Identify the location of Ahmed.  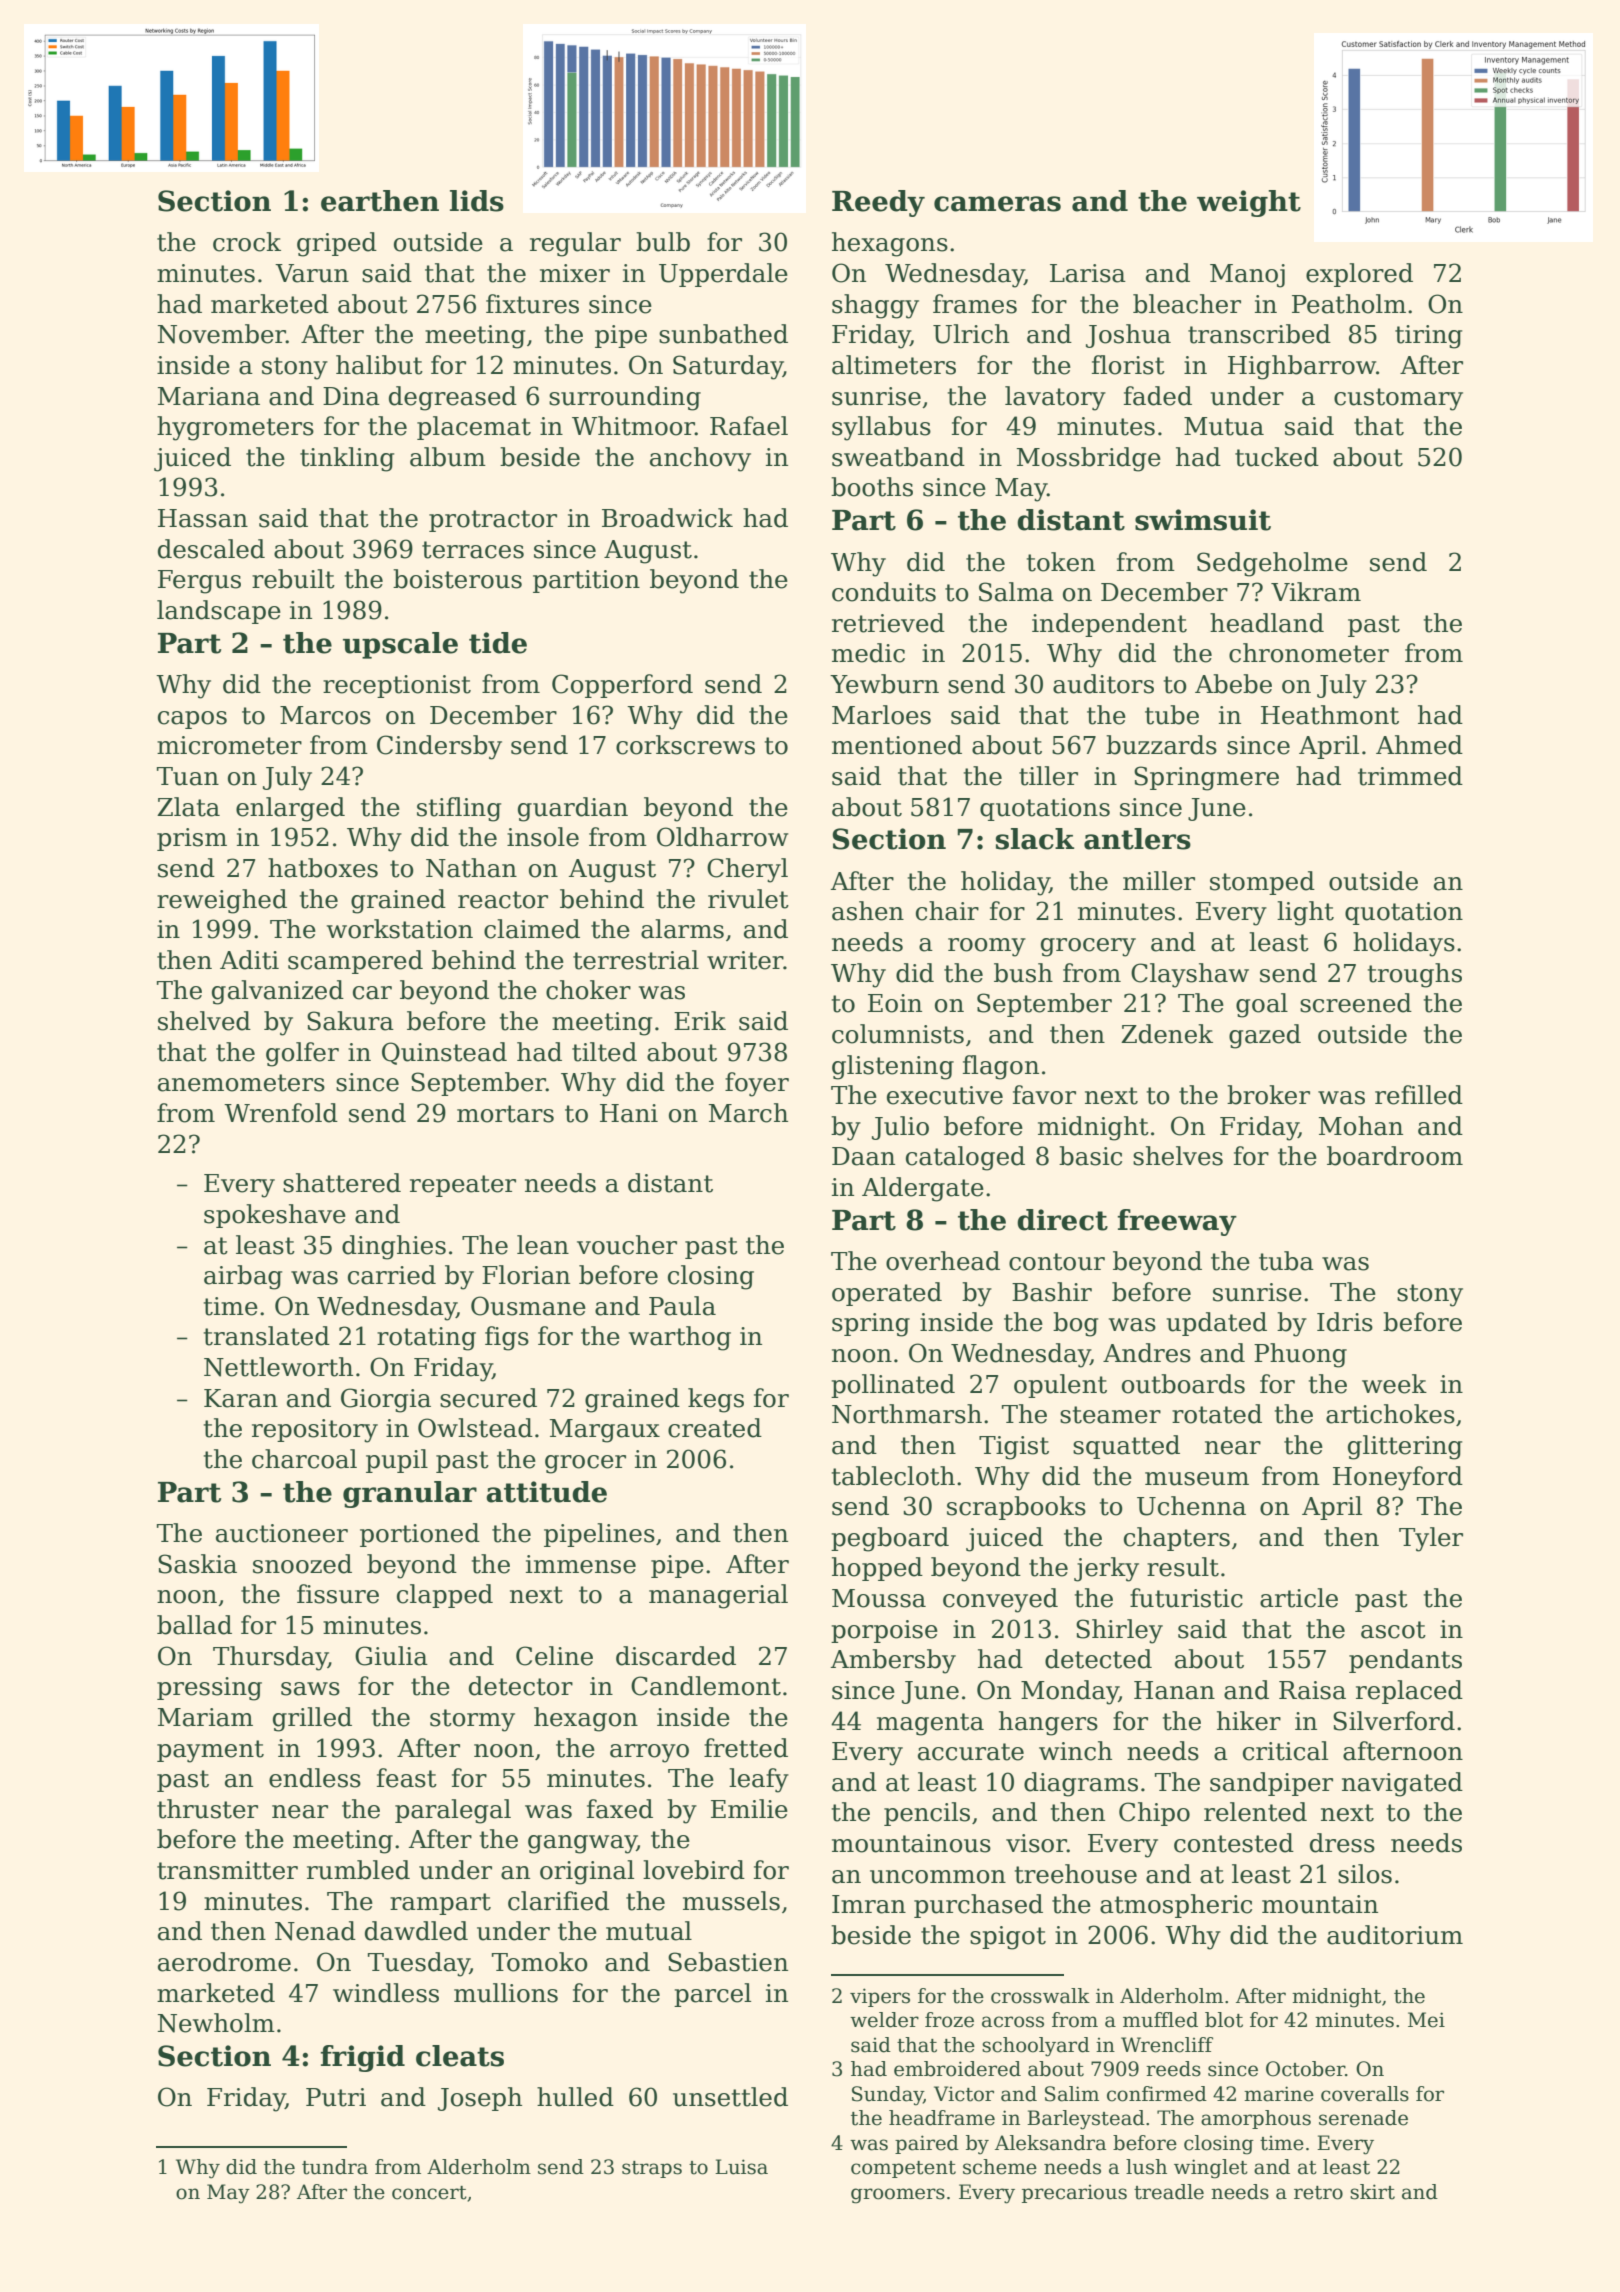
(1419, 745).
